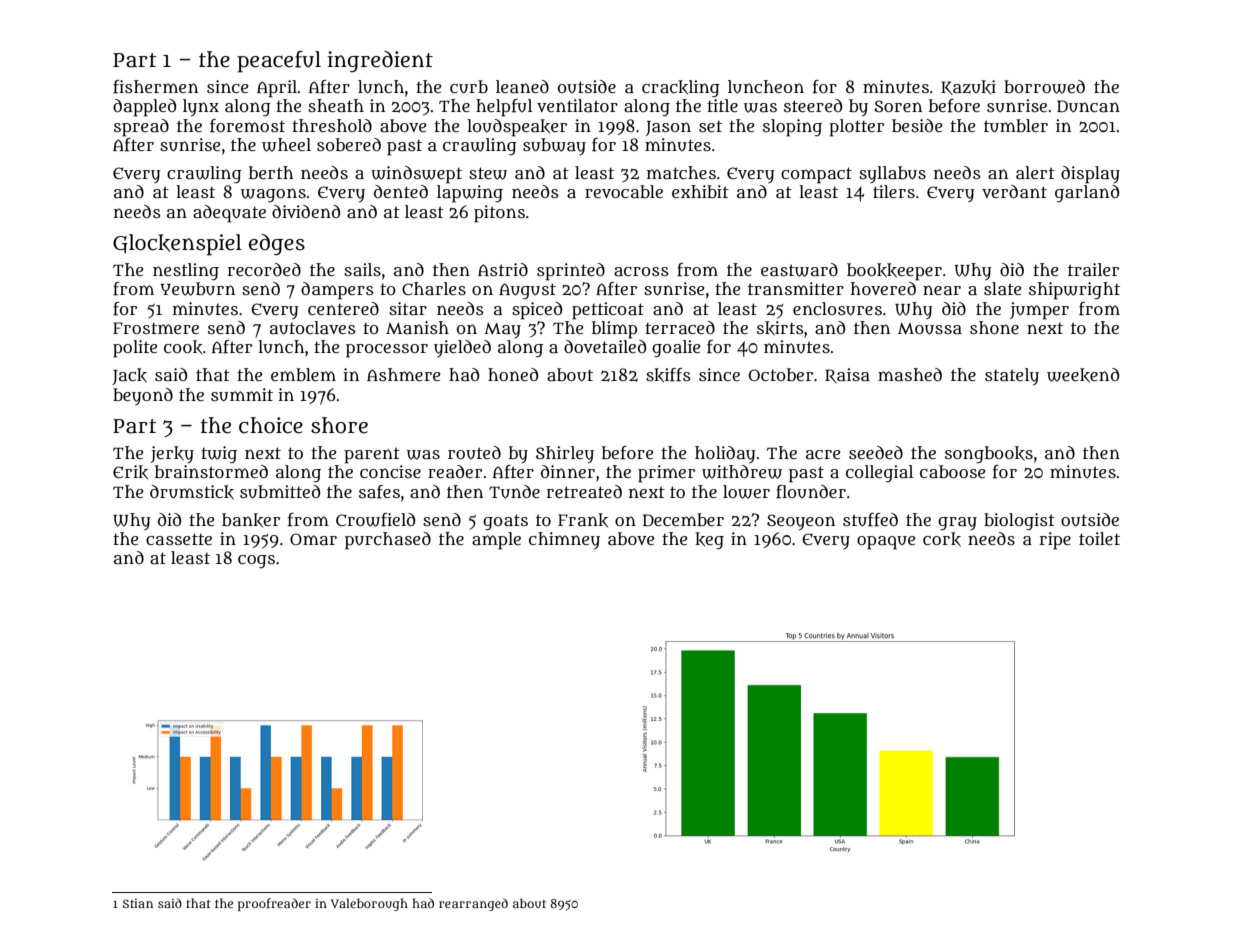 Image resolution: width=1233 pixels, height=952 pixels. What do you see at coordinates (1039, 311) in the image?
I see `jumper` at bounding box center [1039, 311].
